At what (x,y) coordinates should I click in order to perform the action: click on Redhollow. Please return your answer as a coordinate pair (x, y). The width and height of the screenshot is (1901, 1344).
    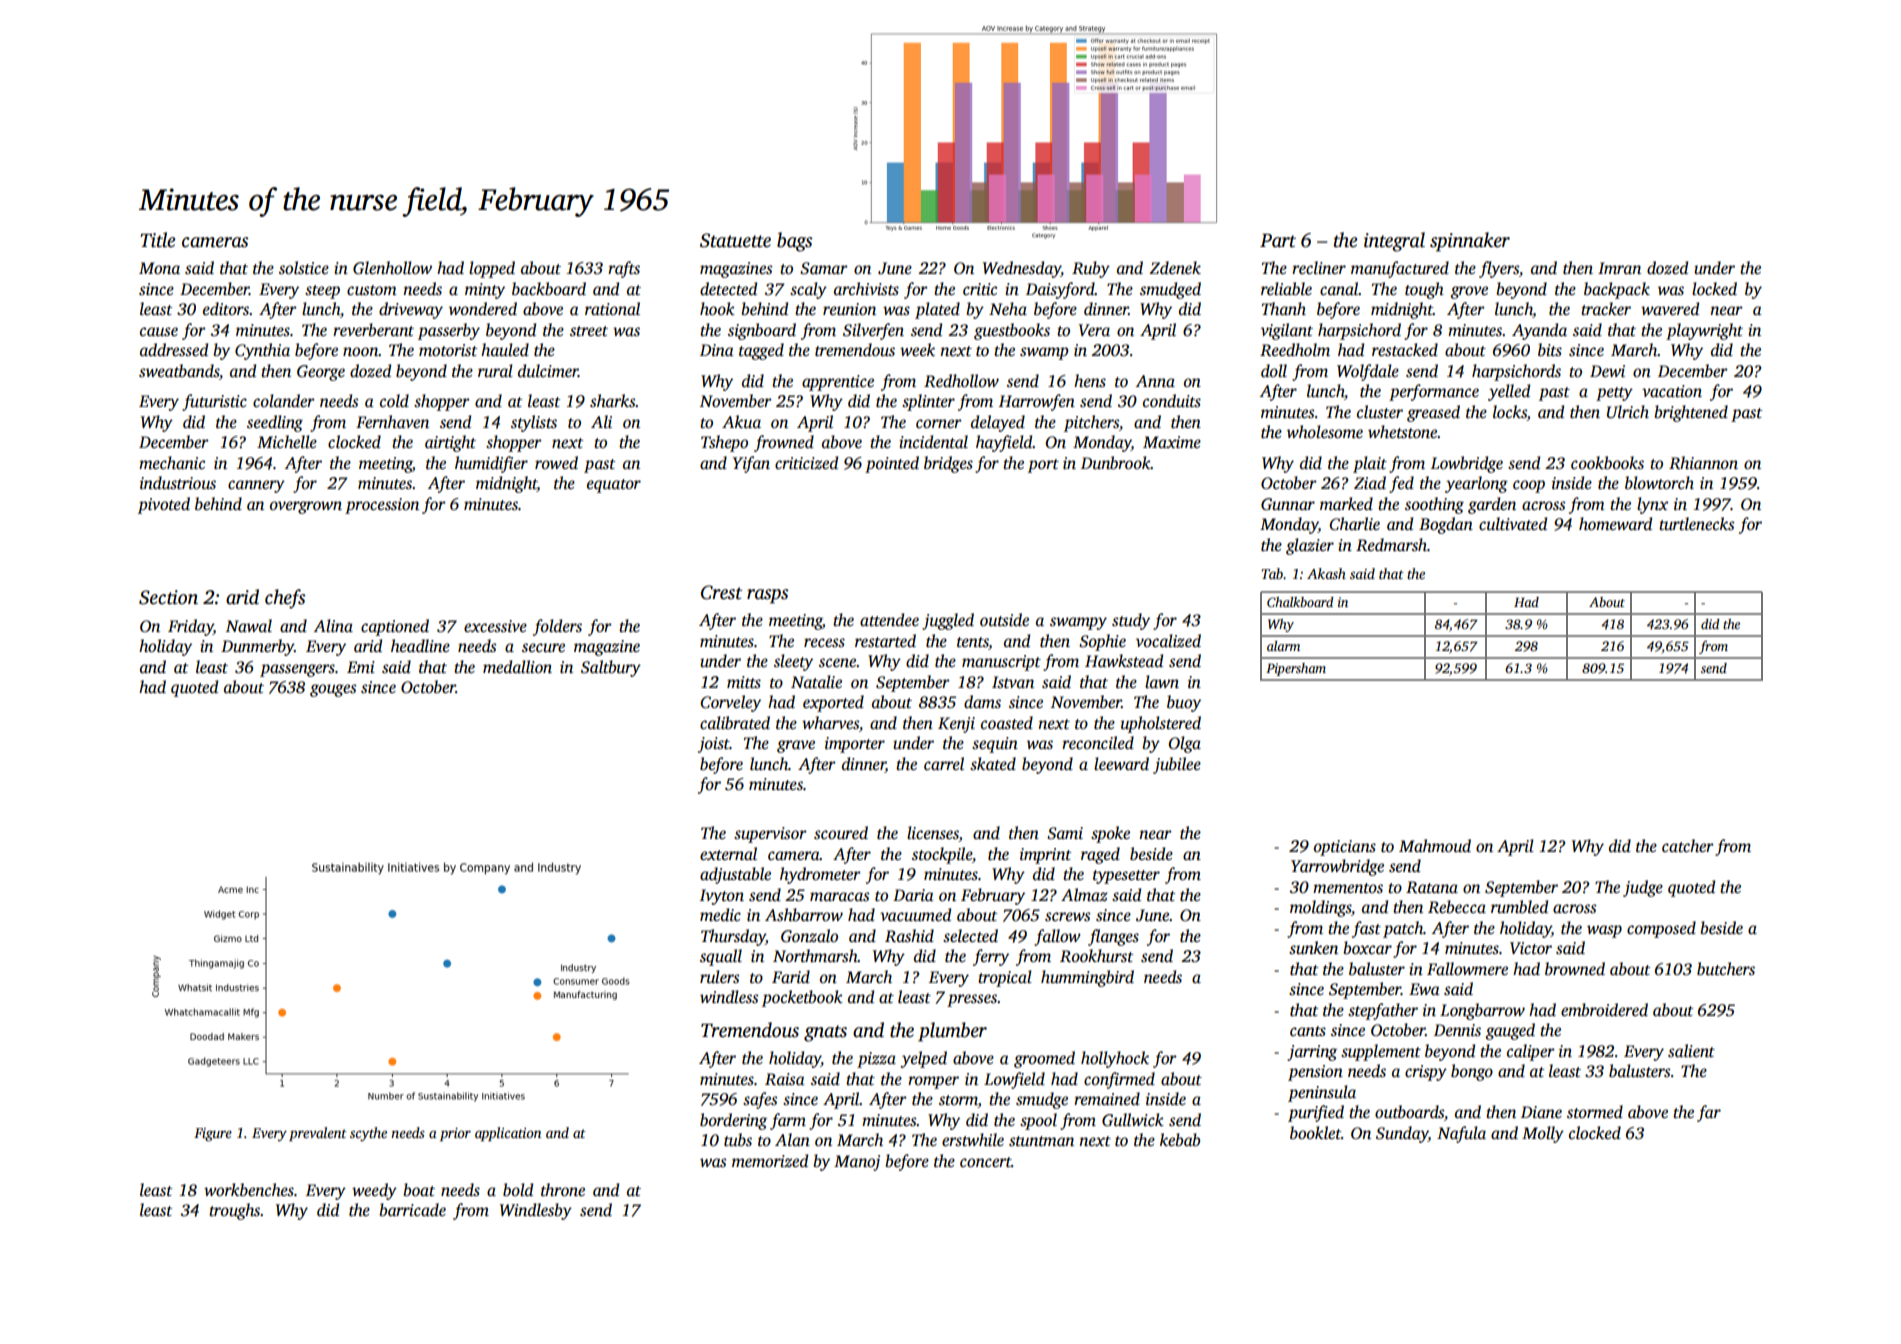
    Looking at the image, I should click on (961, 381).
